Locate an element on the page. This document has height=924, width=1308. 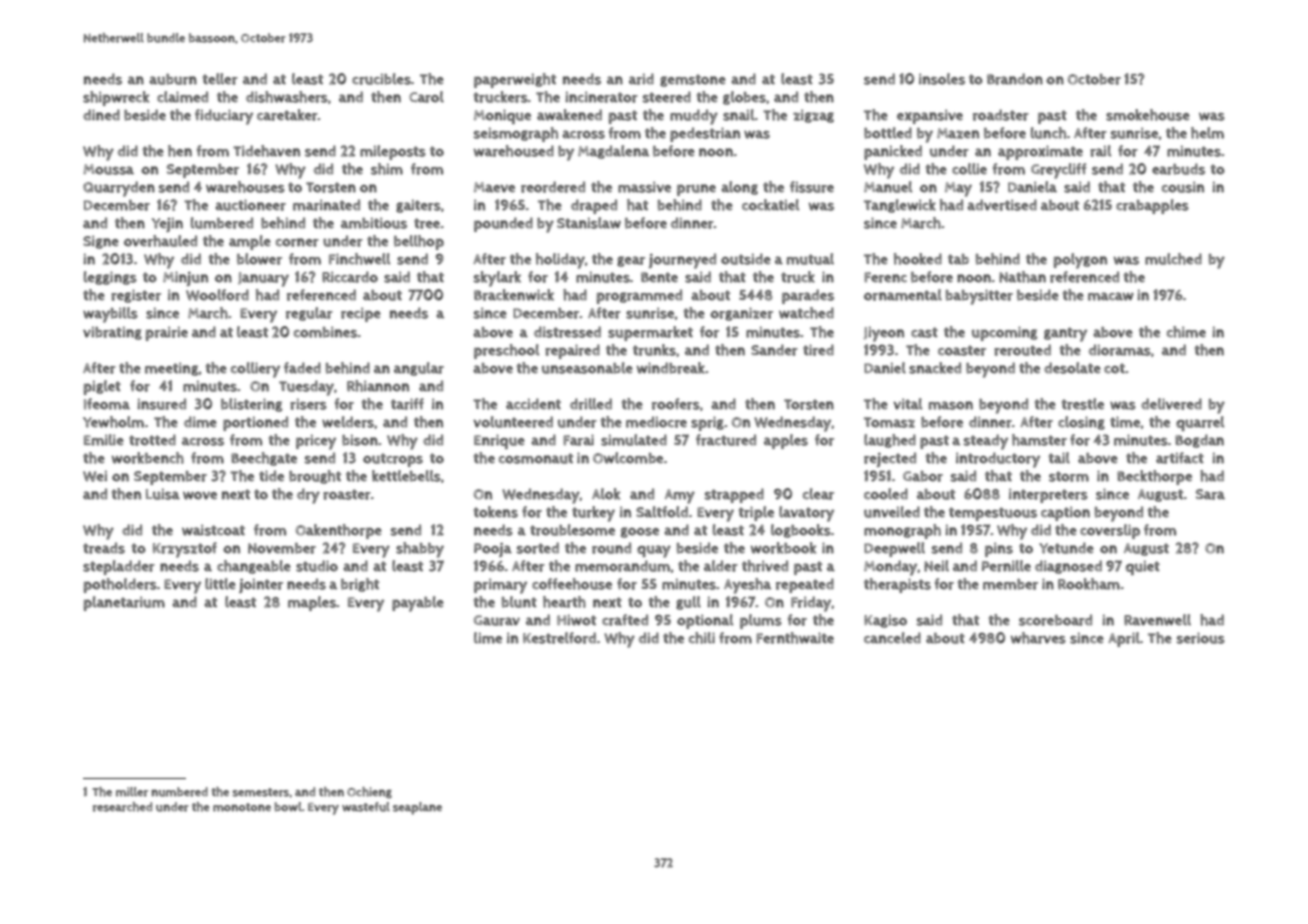
holiday is located at coordinates (560, 261).
